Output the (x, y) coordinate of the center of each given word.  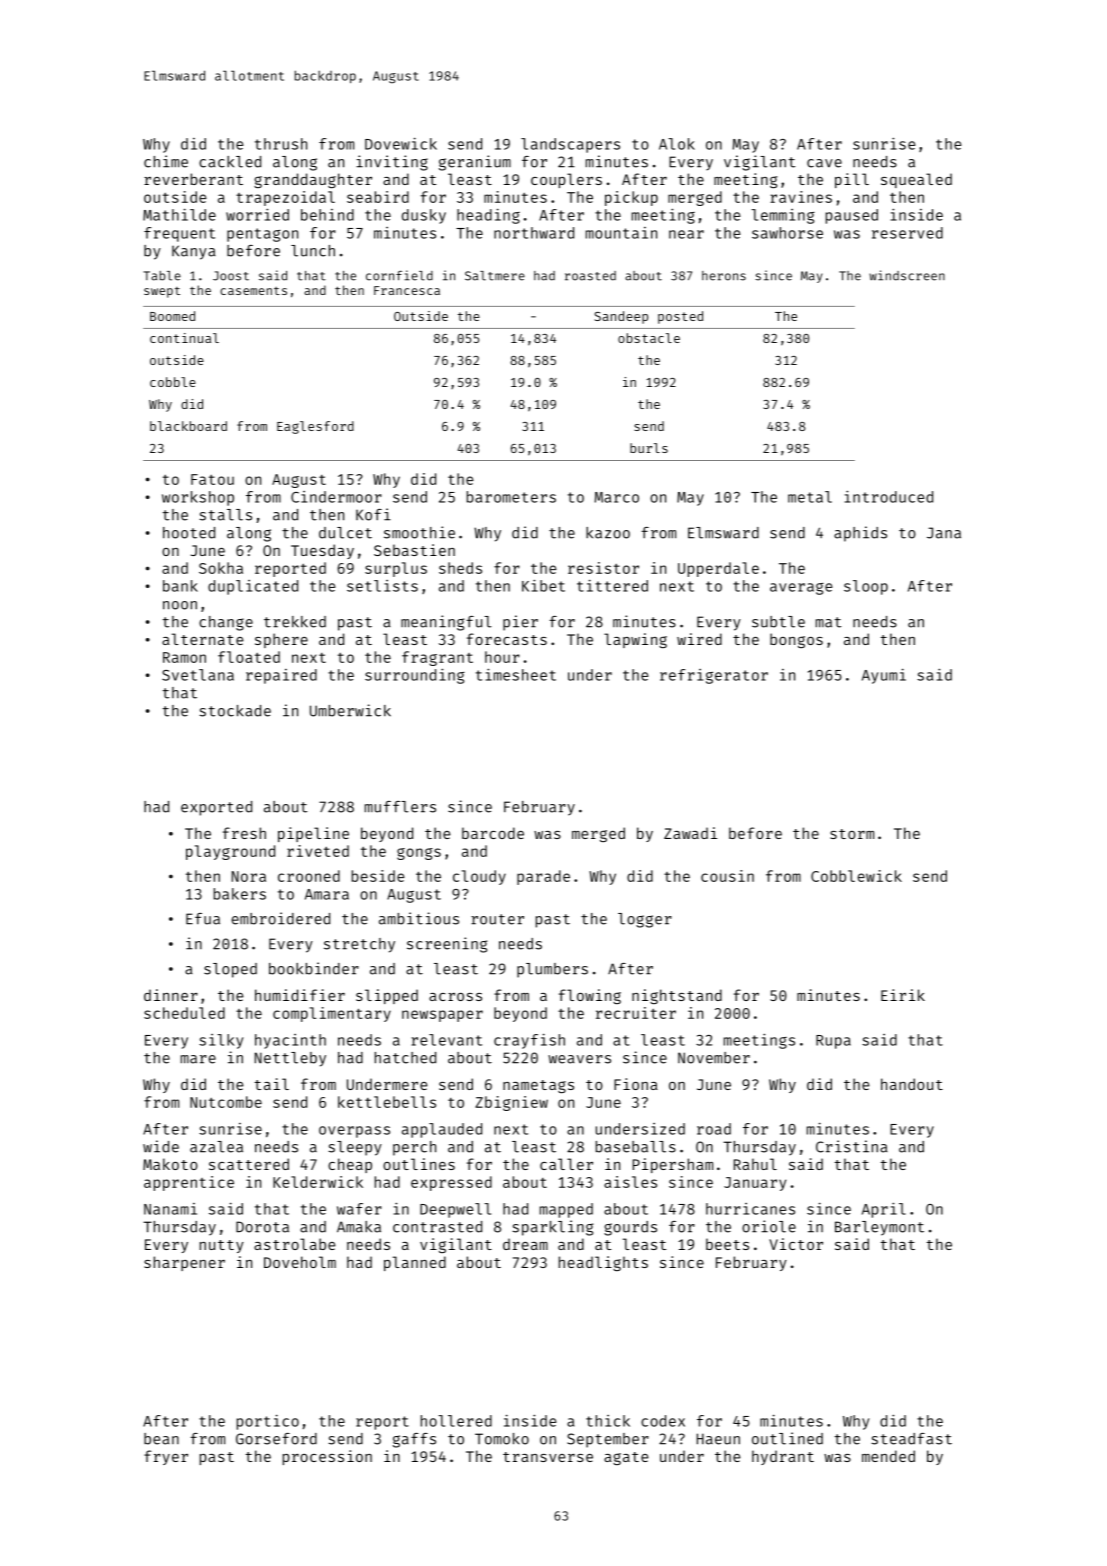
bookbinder (314, 968)
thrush (281, 144)
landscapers (570, 145)
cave (824, 163)
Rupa (833, 1042)
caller (566, 1164)
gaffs (414, 1440)
